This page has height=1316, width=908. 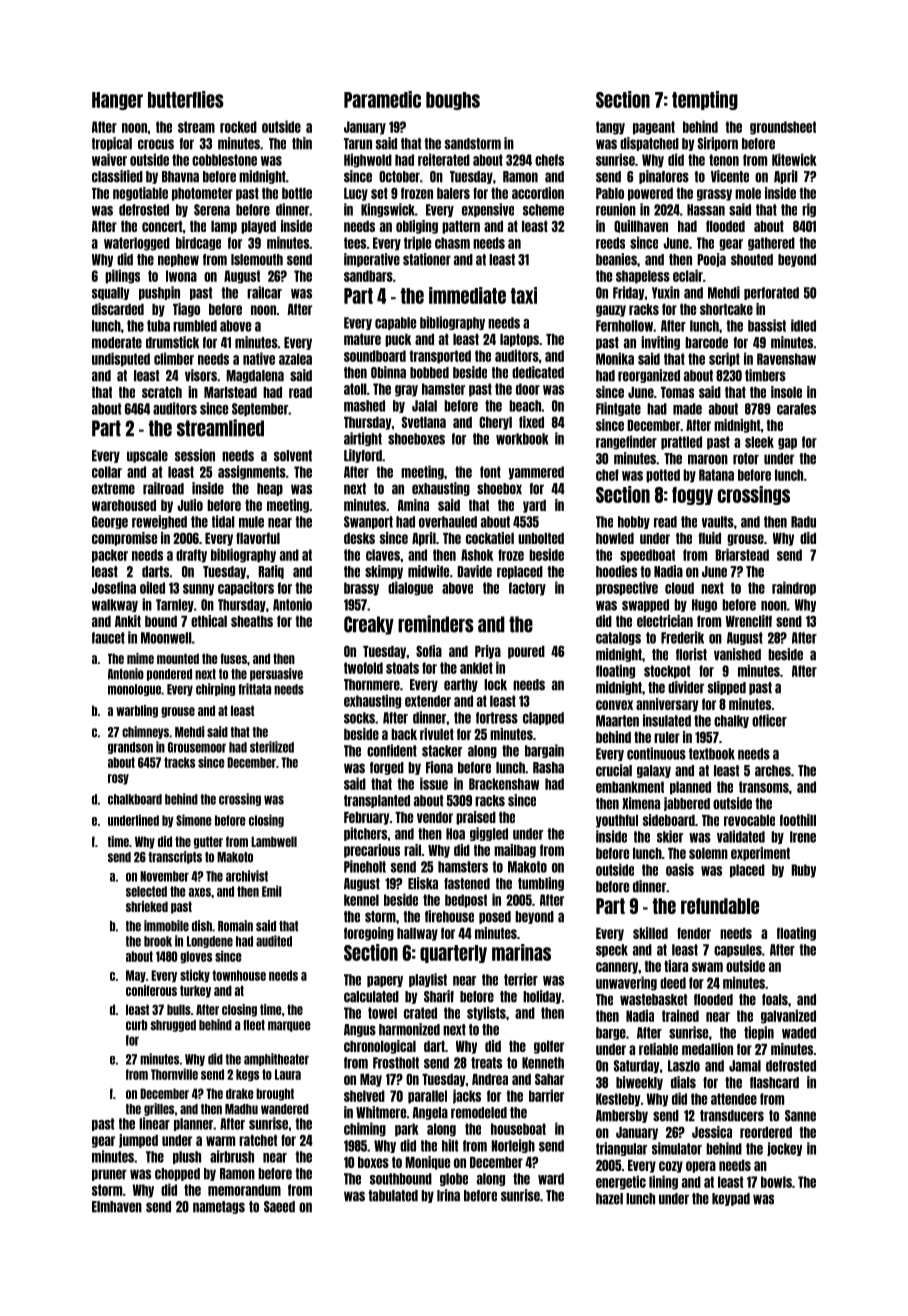 What do you see at coordinates (107, 472) in the page?
I see `collar` at bounding box center [107, 472].
